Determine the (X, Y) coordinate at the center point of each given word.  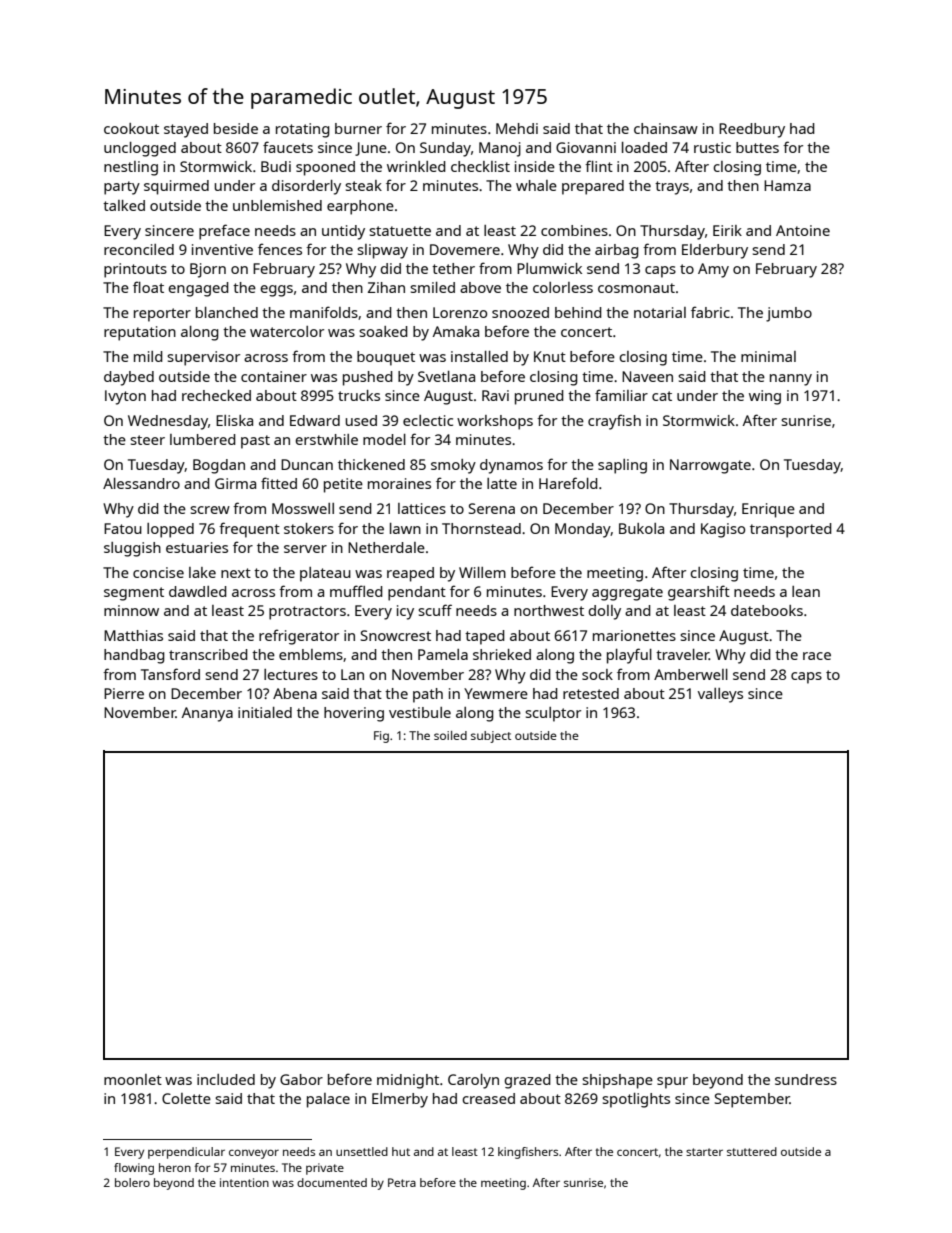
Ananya (207, 714)
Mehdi (517, 128)
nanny (791, 380)
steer (147, 440)
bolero (132, 1182)
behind (578, 312)
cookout (131, 128)
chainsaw (666, 128)
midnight (408, 1081)
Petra (402, 1182)
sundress (806, 1079)
